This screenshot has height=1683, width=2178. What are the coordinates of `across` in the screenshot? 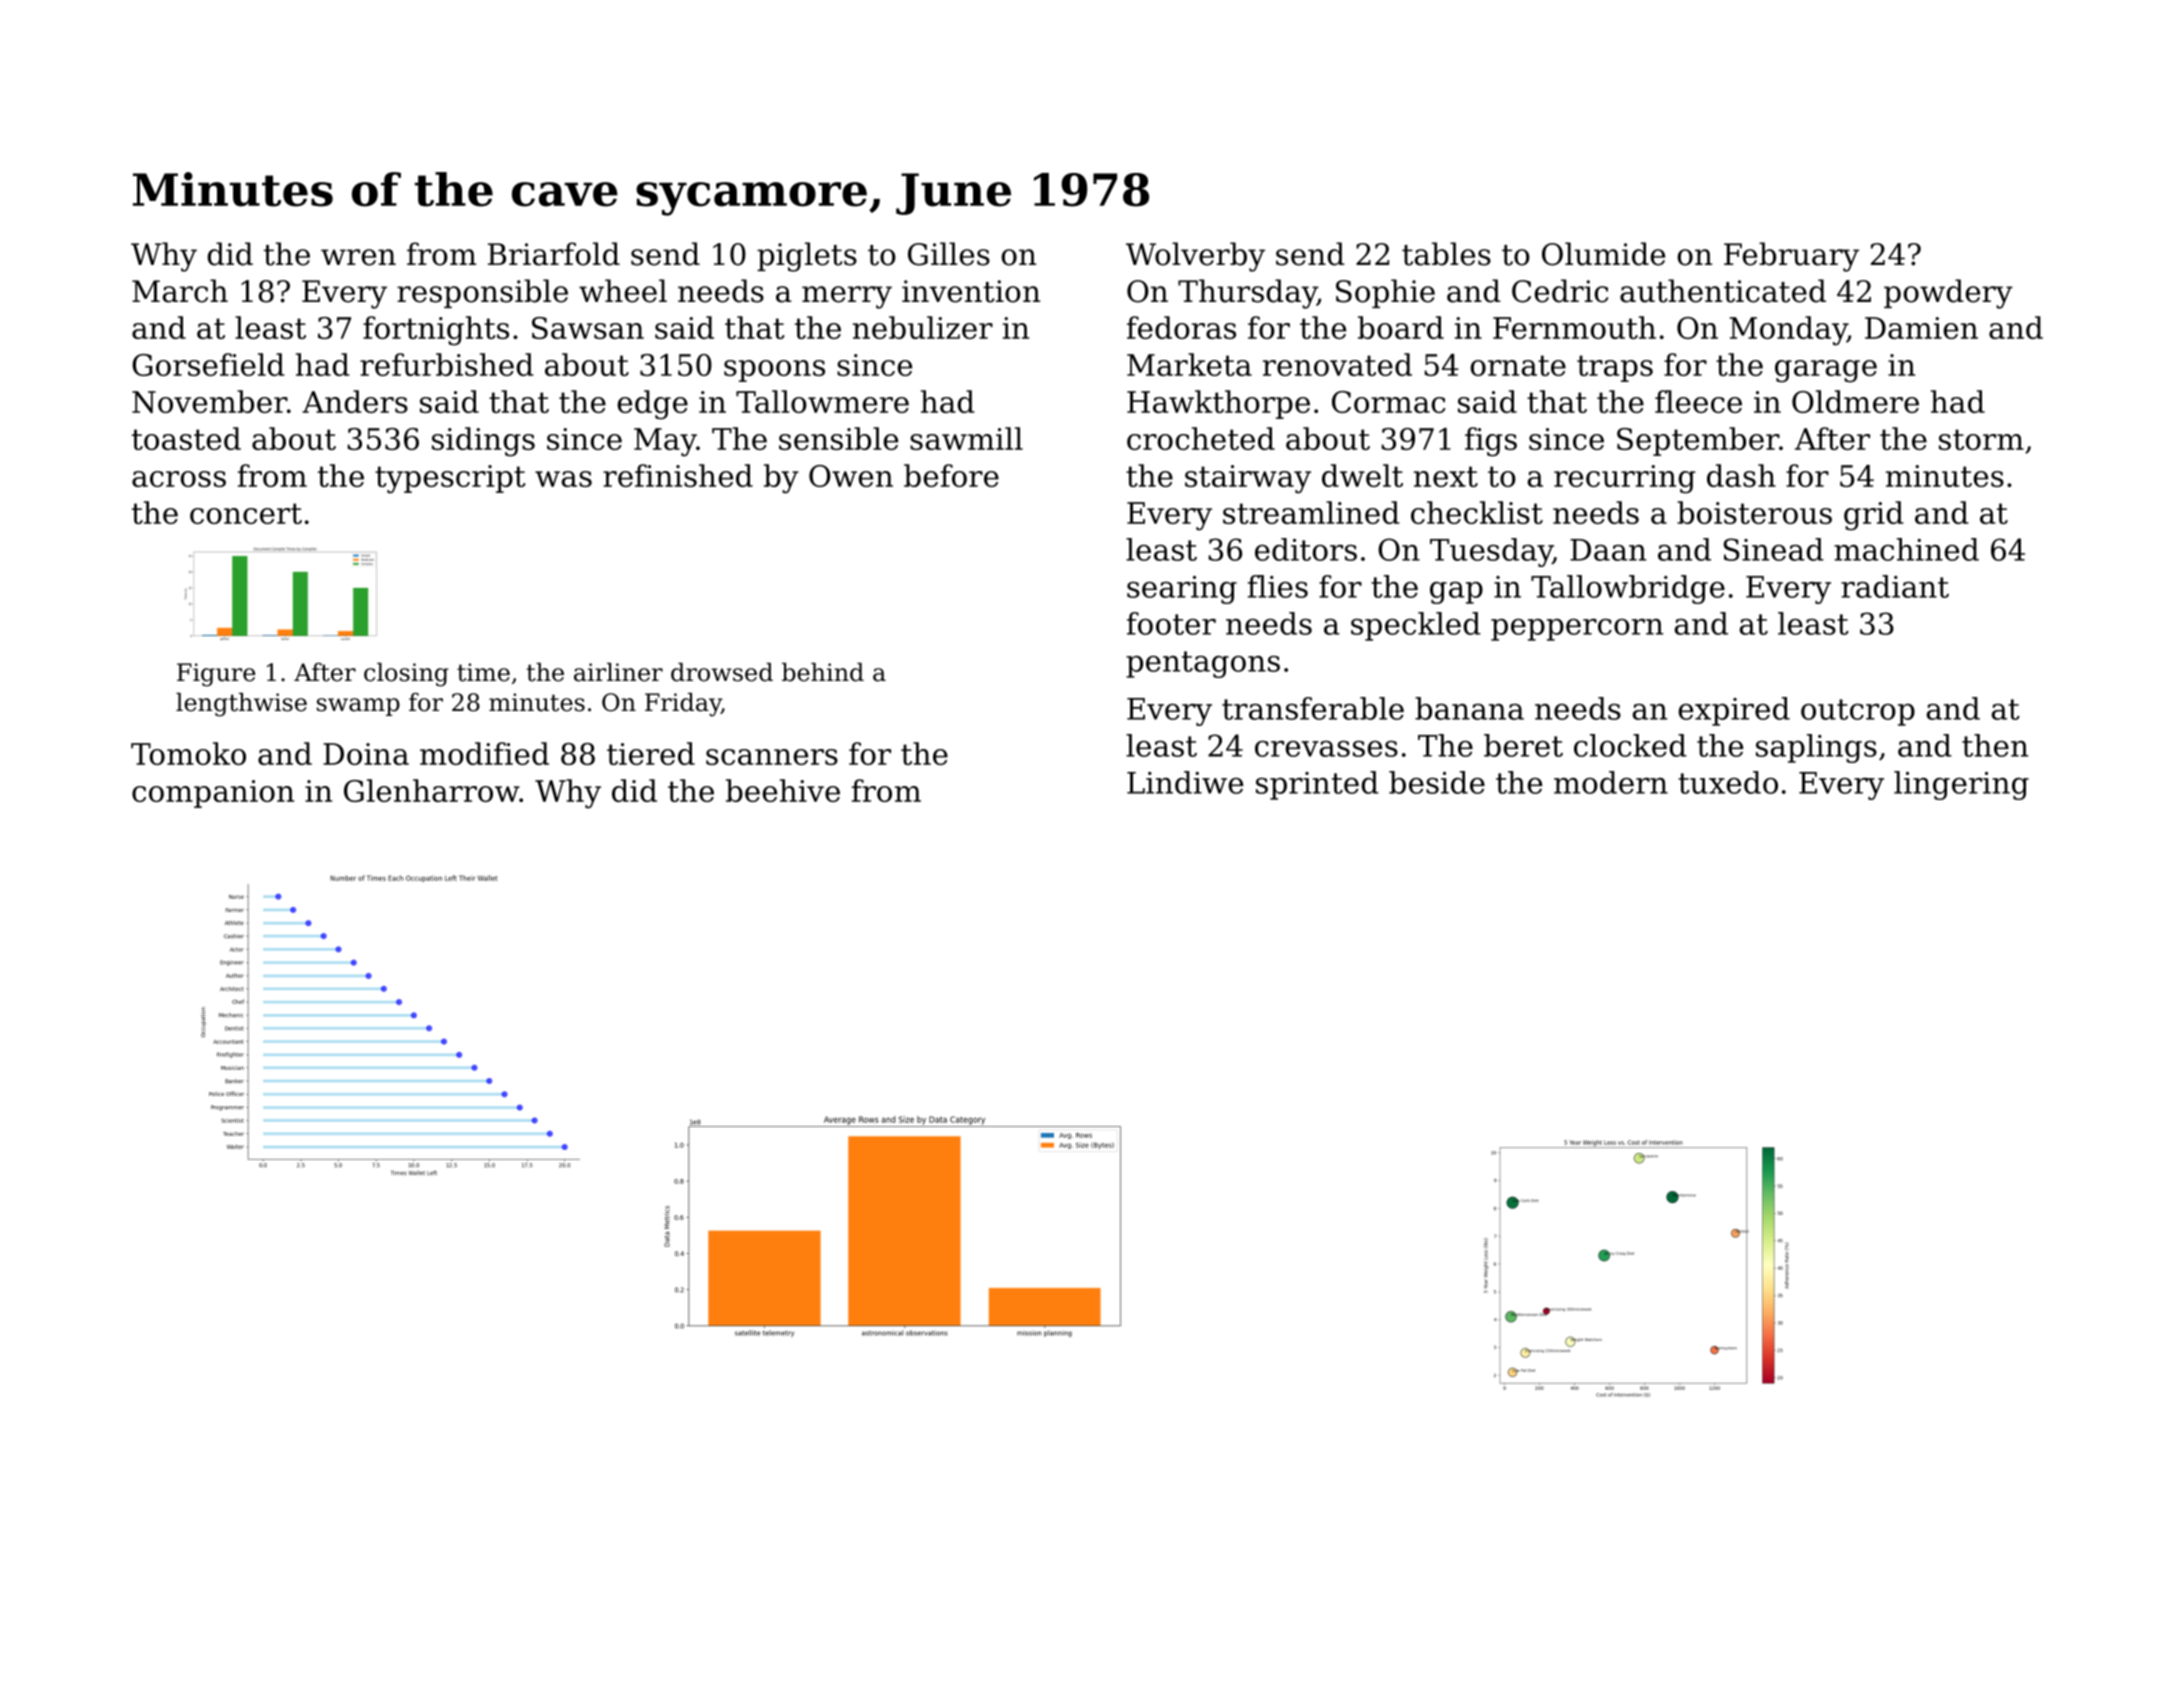 It's located at (179, 479).
